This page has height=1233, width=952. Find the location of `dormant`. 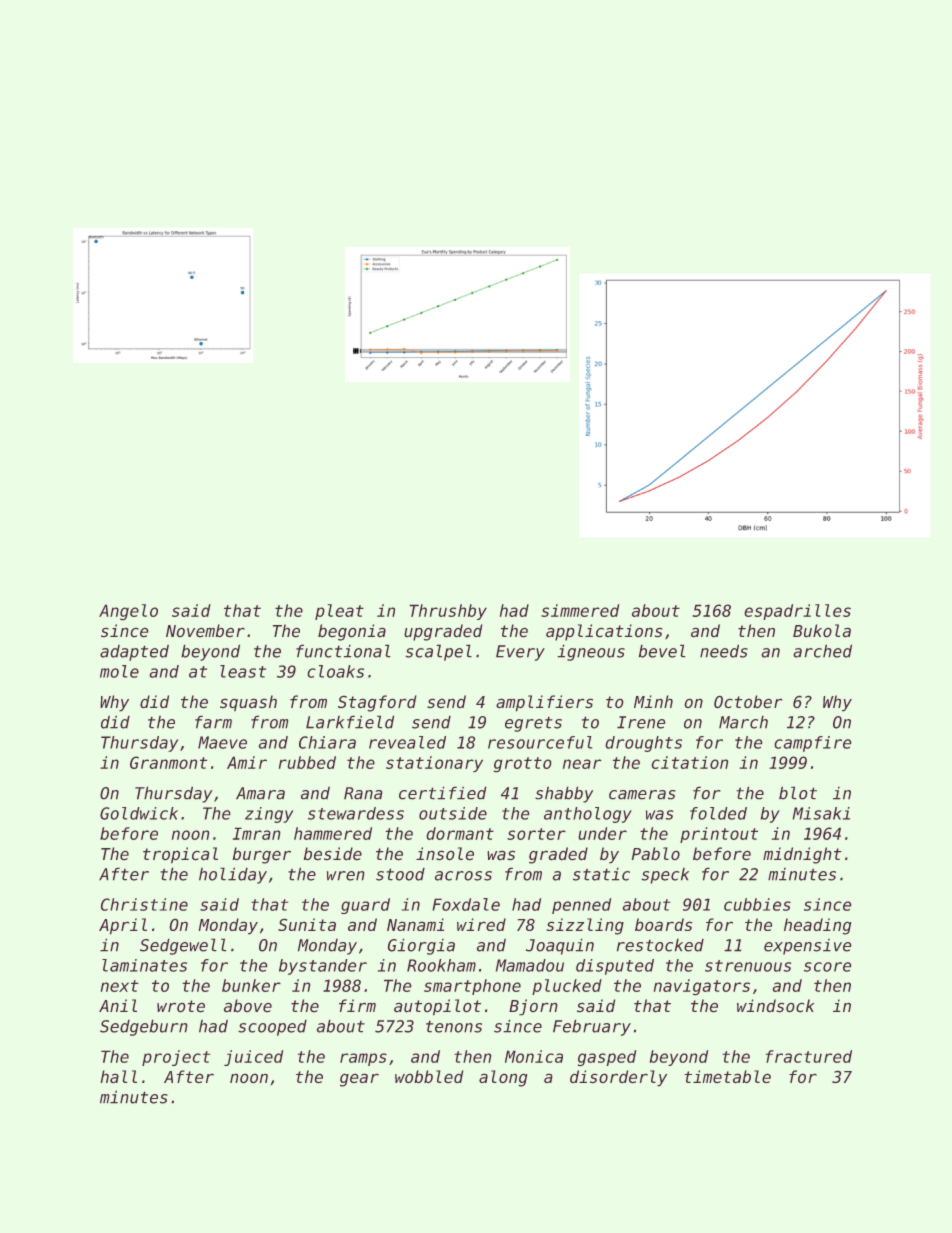

dormant is located at coordinates (460, 833).
